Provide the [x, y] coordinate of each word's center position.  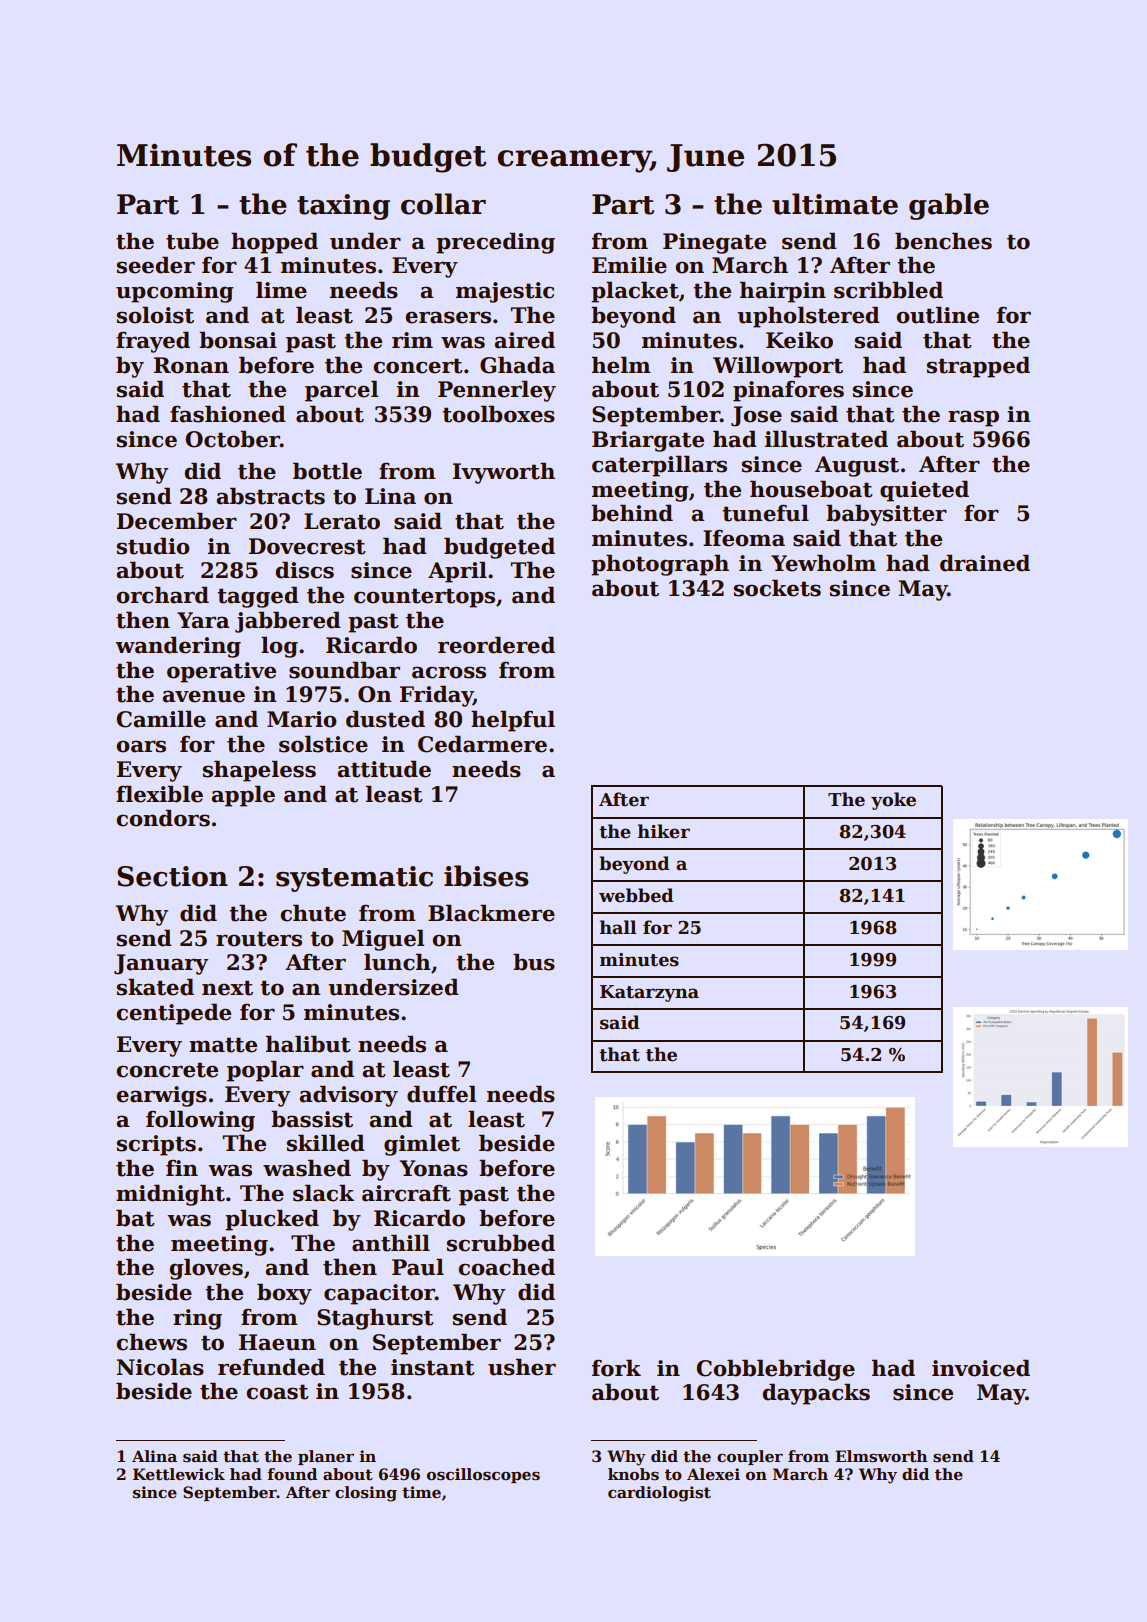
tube [192, 241]
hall [618, 927]
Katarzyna [649, 993]
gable [949, 206]
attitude [384, 769]
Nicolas [160, 1367]
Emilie [629, 265]
